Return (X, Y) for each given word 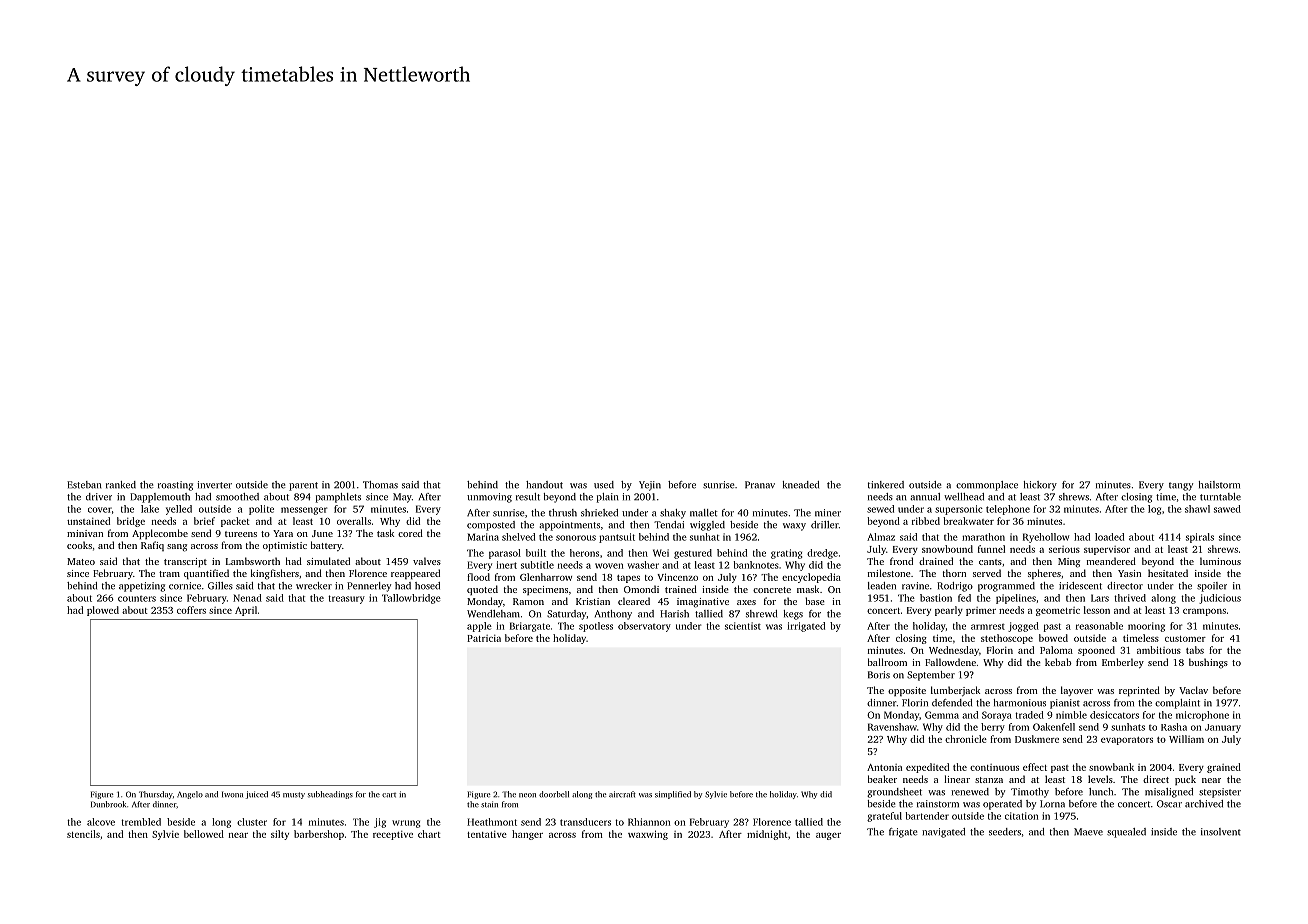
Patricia (484, 638)
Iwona (232, 794)
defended (952, 703)
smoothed (237, 497)
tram (169, 574)
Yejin (650, 486)
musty (294, 795)
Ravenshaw (892, 727)
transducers (585, 822)
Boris (879, 675)
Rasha (1174, 727)
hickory (1040, 486)
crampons (1204, 612)
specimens (545, 590)
